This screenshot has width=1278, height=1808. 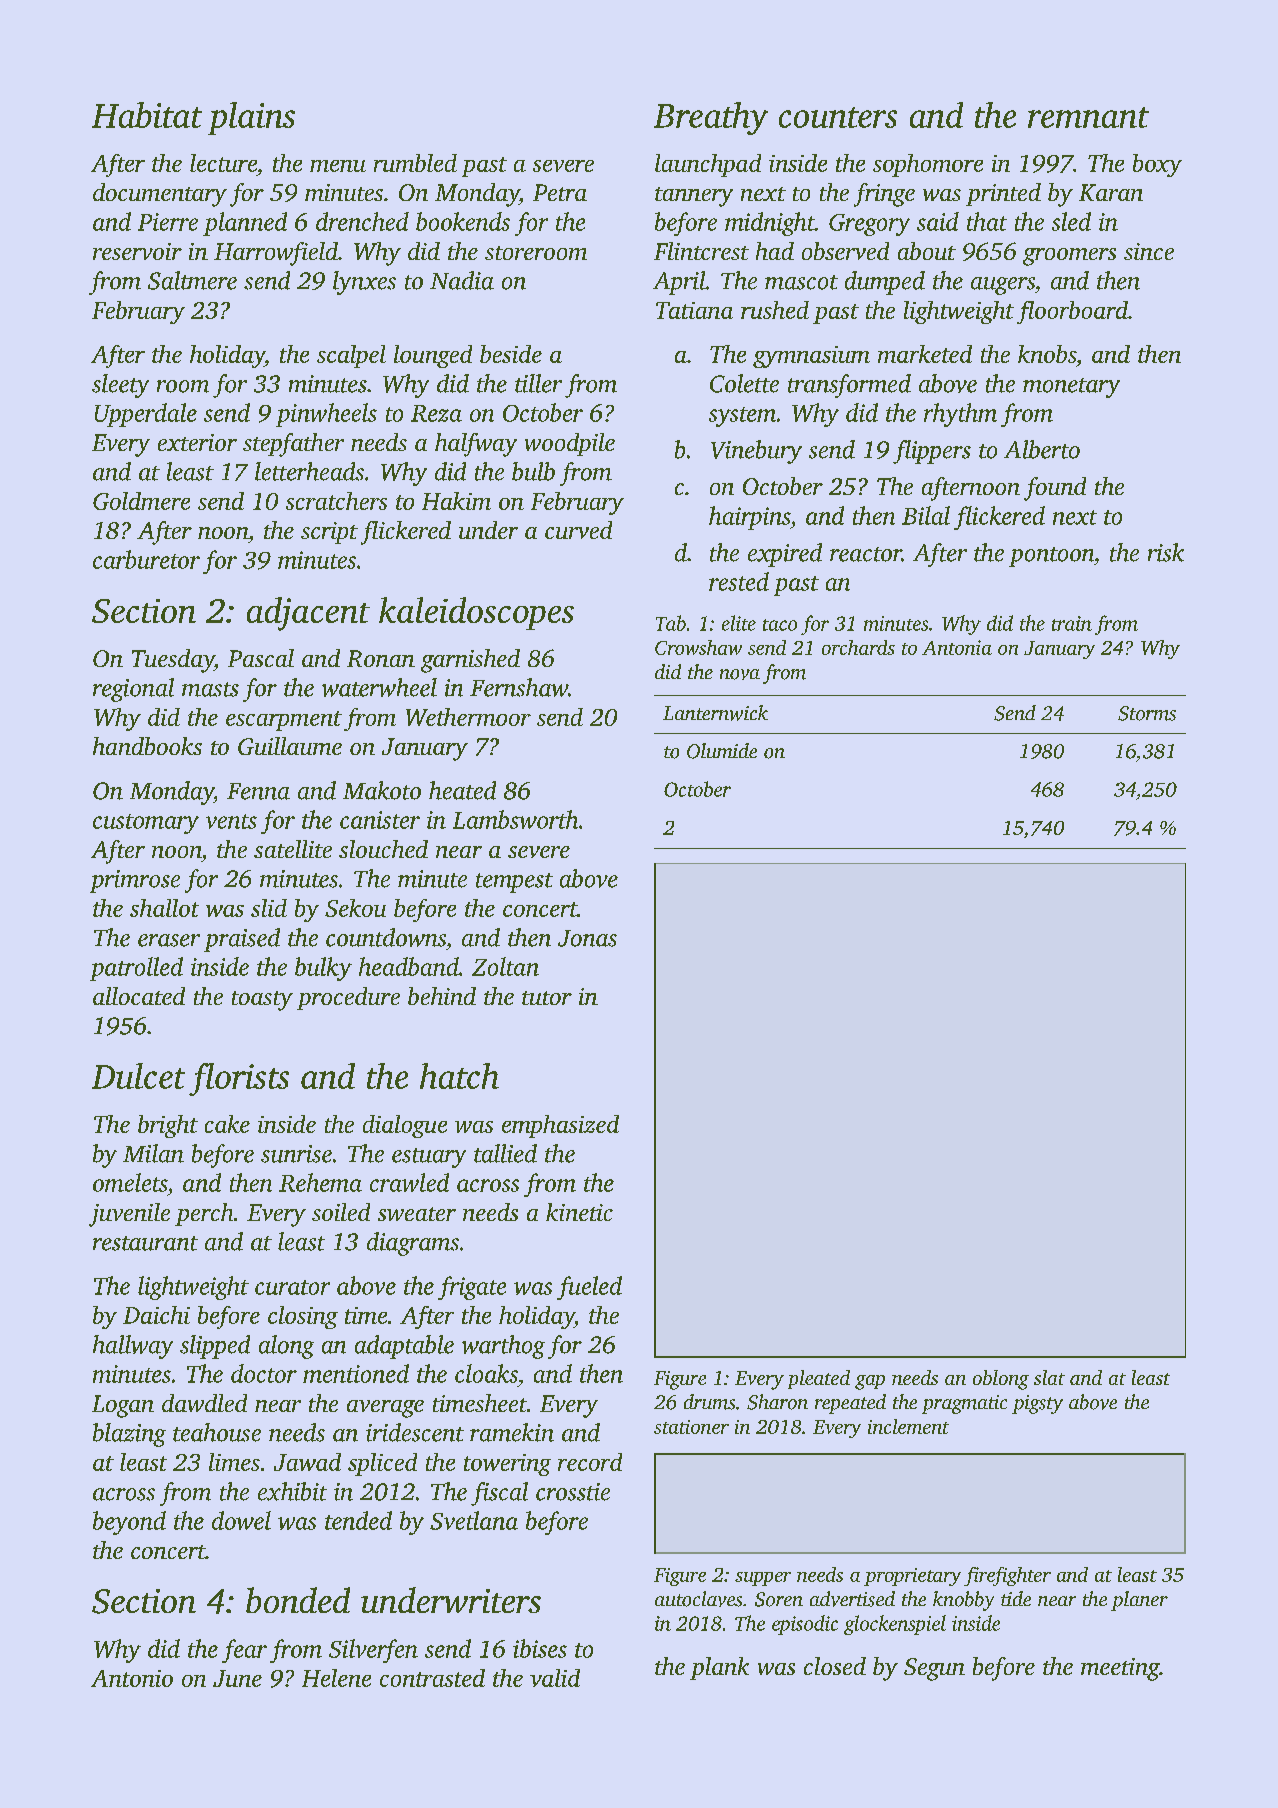 What do you see at coordinates (514, 883) in the screenshot?
I see `tempest` at bounding box center [514, 883].
